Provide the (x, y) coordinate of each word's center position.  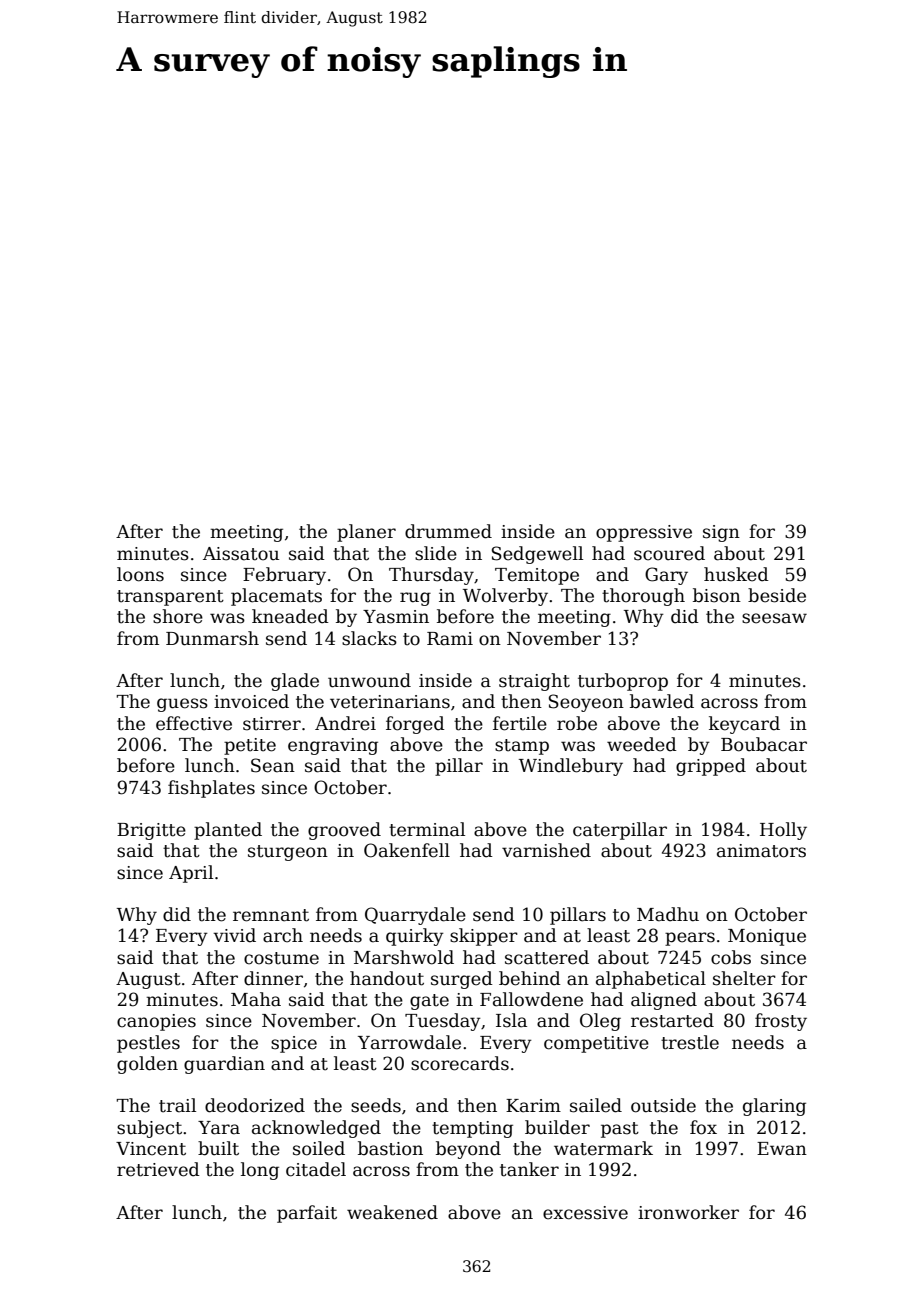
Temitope (537, 576)
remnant (271, 915)
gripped (711, 767)
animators (761, 851)
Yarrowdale (409, 1042)
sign (721, 533)
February (284, 576)
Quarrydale (415, 916)
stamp (522, 747)
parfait (307, 1214)
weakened (392, 1212)
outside (663, 1105)
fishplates (211, 789)
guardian (224, 1065)
